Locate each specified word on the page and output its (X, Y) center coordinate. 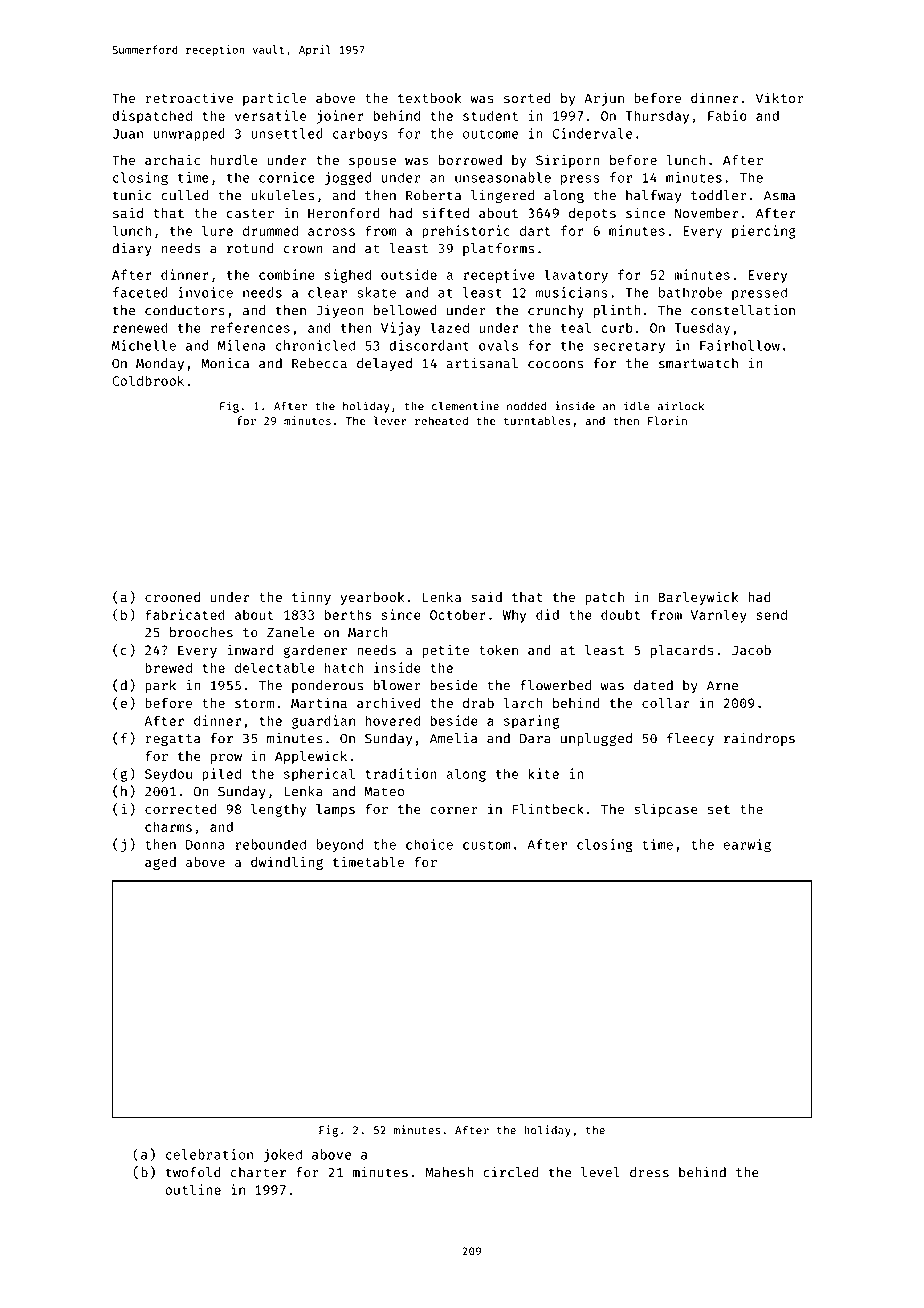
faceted (140, 292)
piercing (764, 232)
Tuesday (702, 329)
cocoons (555, 365)
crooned (172, 597)
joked (283, 1156)
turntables (537, 420)
